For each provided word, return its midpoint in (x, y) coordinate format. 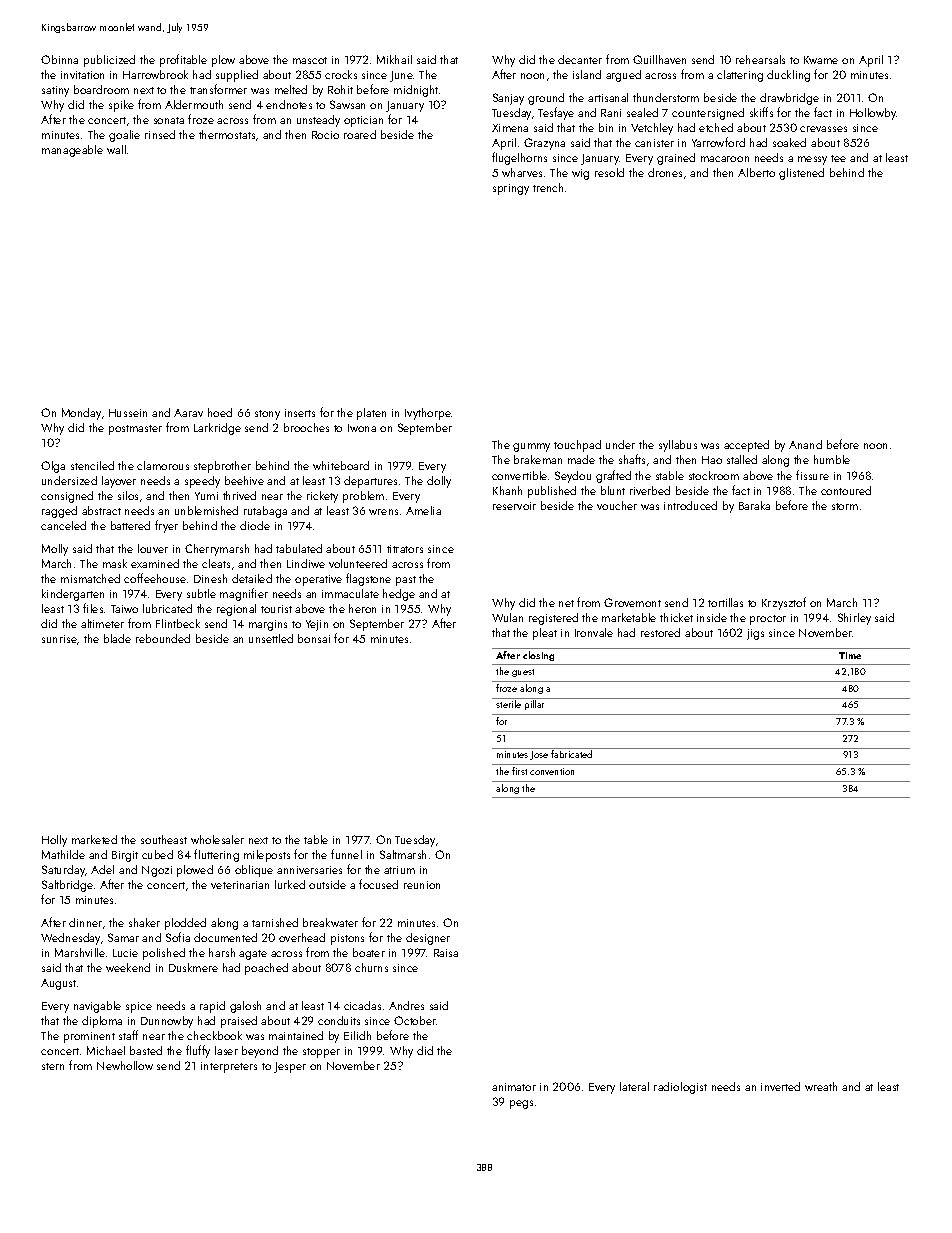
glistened (801, 174)
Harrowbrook (155, 74)
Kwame (821, 60)
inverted (780, 1086)
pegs (521, 1104)
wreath (821, 1086)
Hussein (128, 413)
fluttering (216, 855)
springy (511, 189)
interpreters (229, 1067)
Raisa (446, 953)
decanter (580, 59)
